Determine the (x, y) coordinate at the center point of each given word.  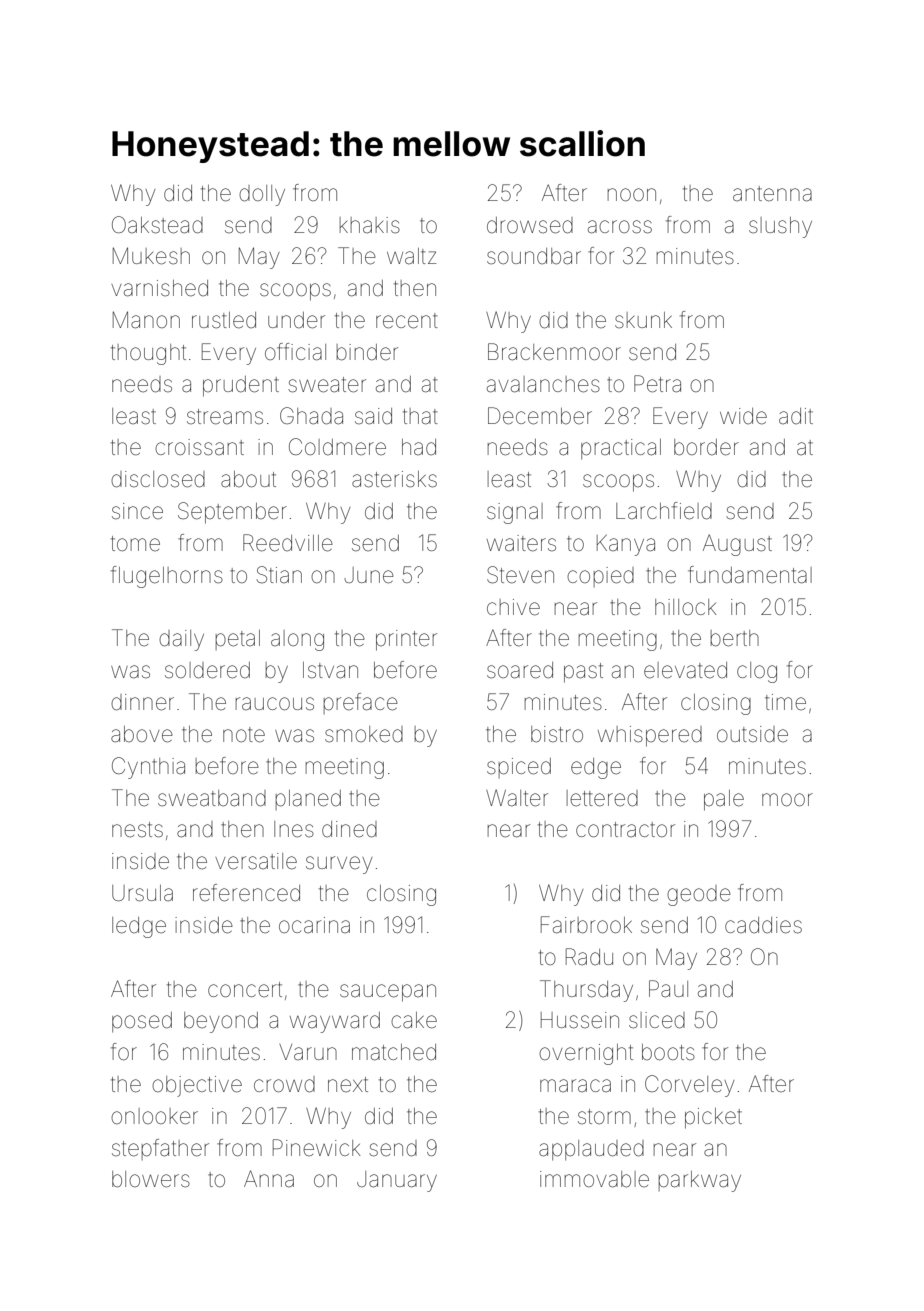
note (244, 735)
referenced (246, 893)
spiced (519, 768)
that (420, 416)
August (737, 545)
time (785, 702)
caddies (763, 925)
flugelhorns (167, 577)
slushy (780, 227)
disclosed (158, 479)
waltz (411, 256)
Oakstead (157, 225)
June (369, 575)
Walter (517, 798)
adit (796, 416)
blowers (151, 1179)
